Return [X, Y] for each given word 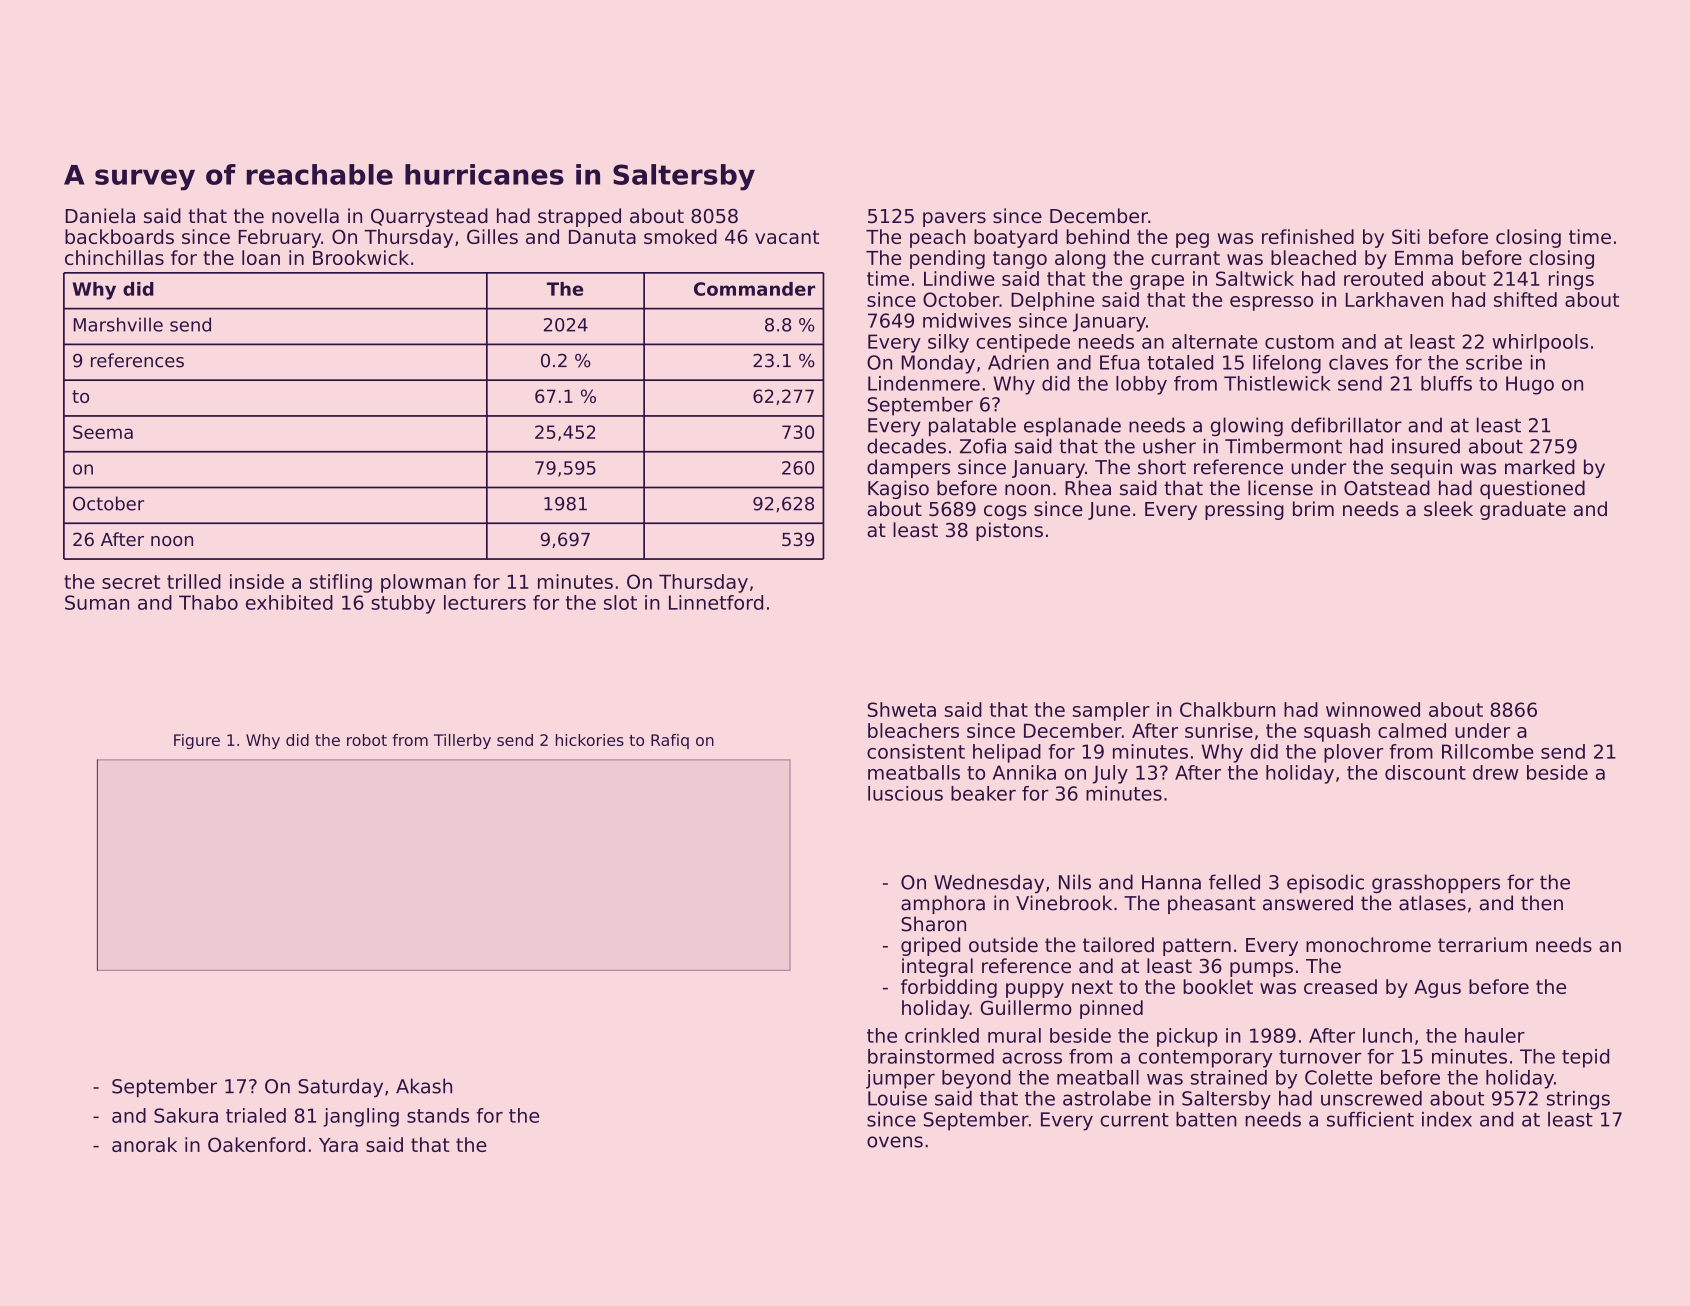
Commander [754, 289]
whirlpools [1540, 343]
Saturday [340, 1087]
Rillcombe [1488, 751]
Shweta [902, 709]
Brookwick [361, 257]
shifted [1525, 299]
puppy [1035, 990]
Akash [424, 1086]
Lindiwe [959, 278]
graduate [1523, 510]
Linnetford [716, 602]
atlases [1432, 903]
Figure [197, 741]
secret [131, 582]
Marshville [118, 324]
